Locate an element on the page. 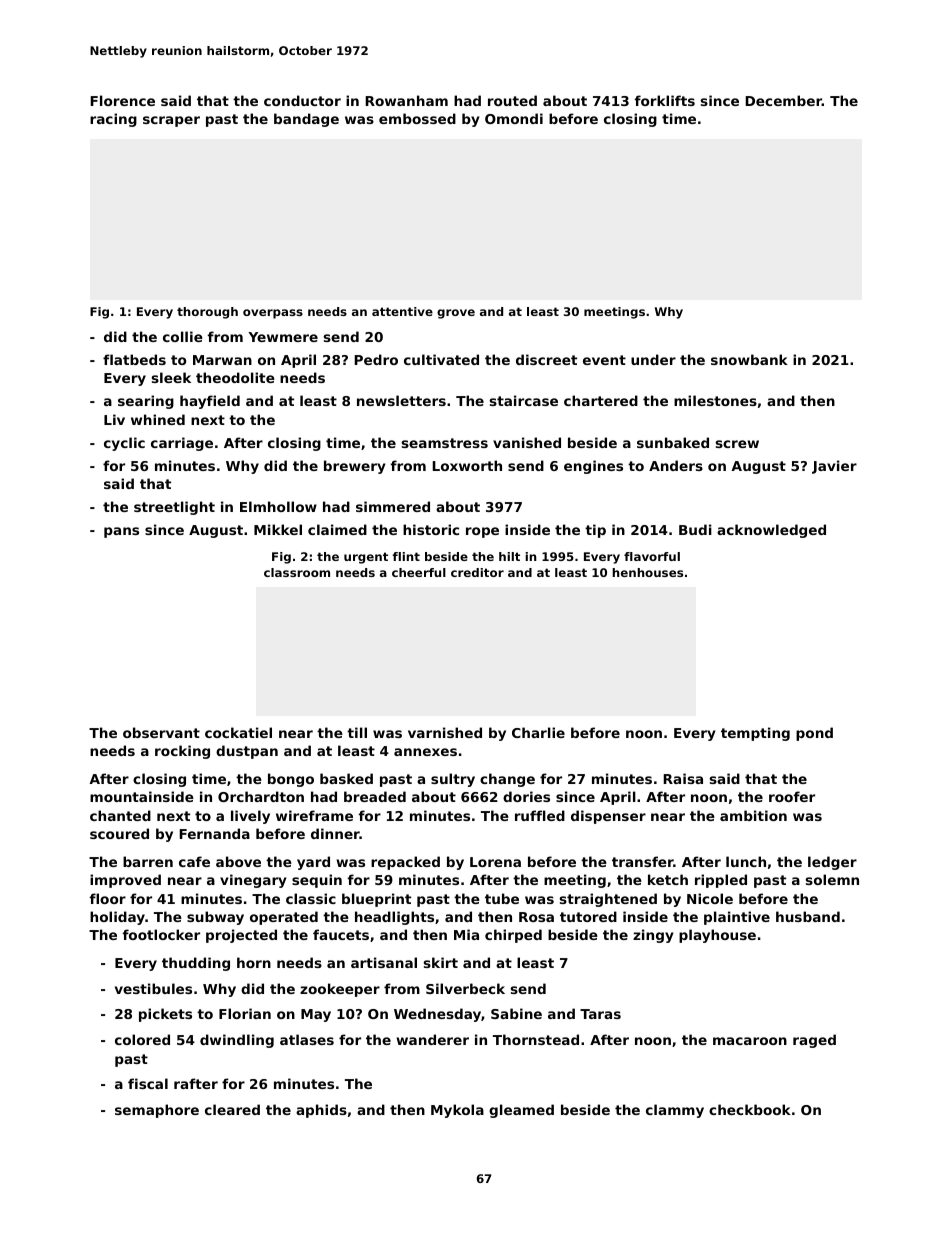  Rowanham is located at coordinates (406, 100).
